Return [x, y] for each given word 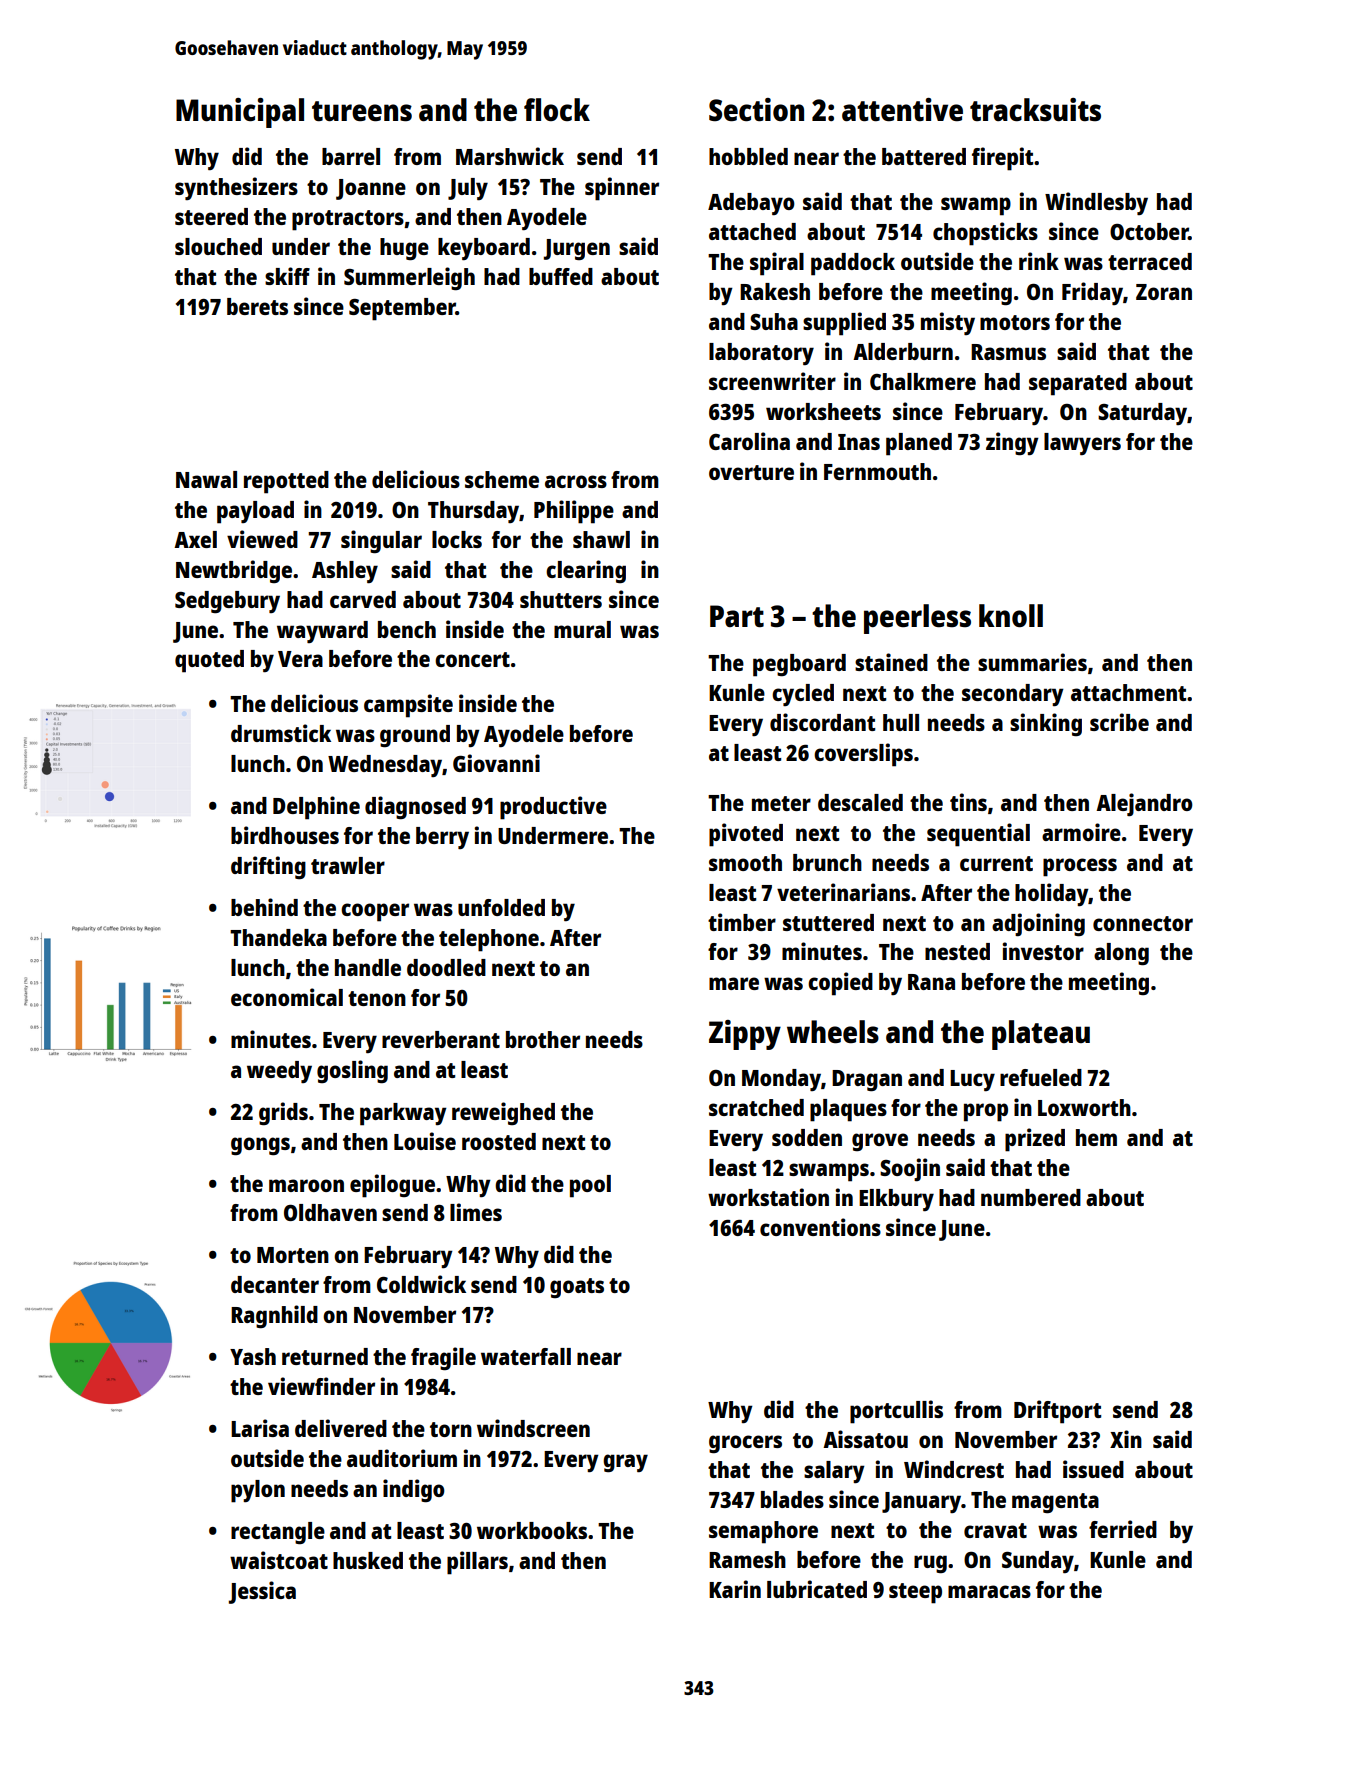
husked [368, 1560]
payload [255, 512]
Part [737, 616]
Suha [774, 321]
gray [625, 1463]
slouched [218, 246]
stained [891, 662]
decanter [275, 1284]
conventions [820, 1227]
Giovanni [496, 763]
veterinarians [843, 892]
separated [1078, 384]
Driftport [1057, 1412]
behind [264, 907]
